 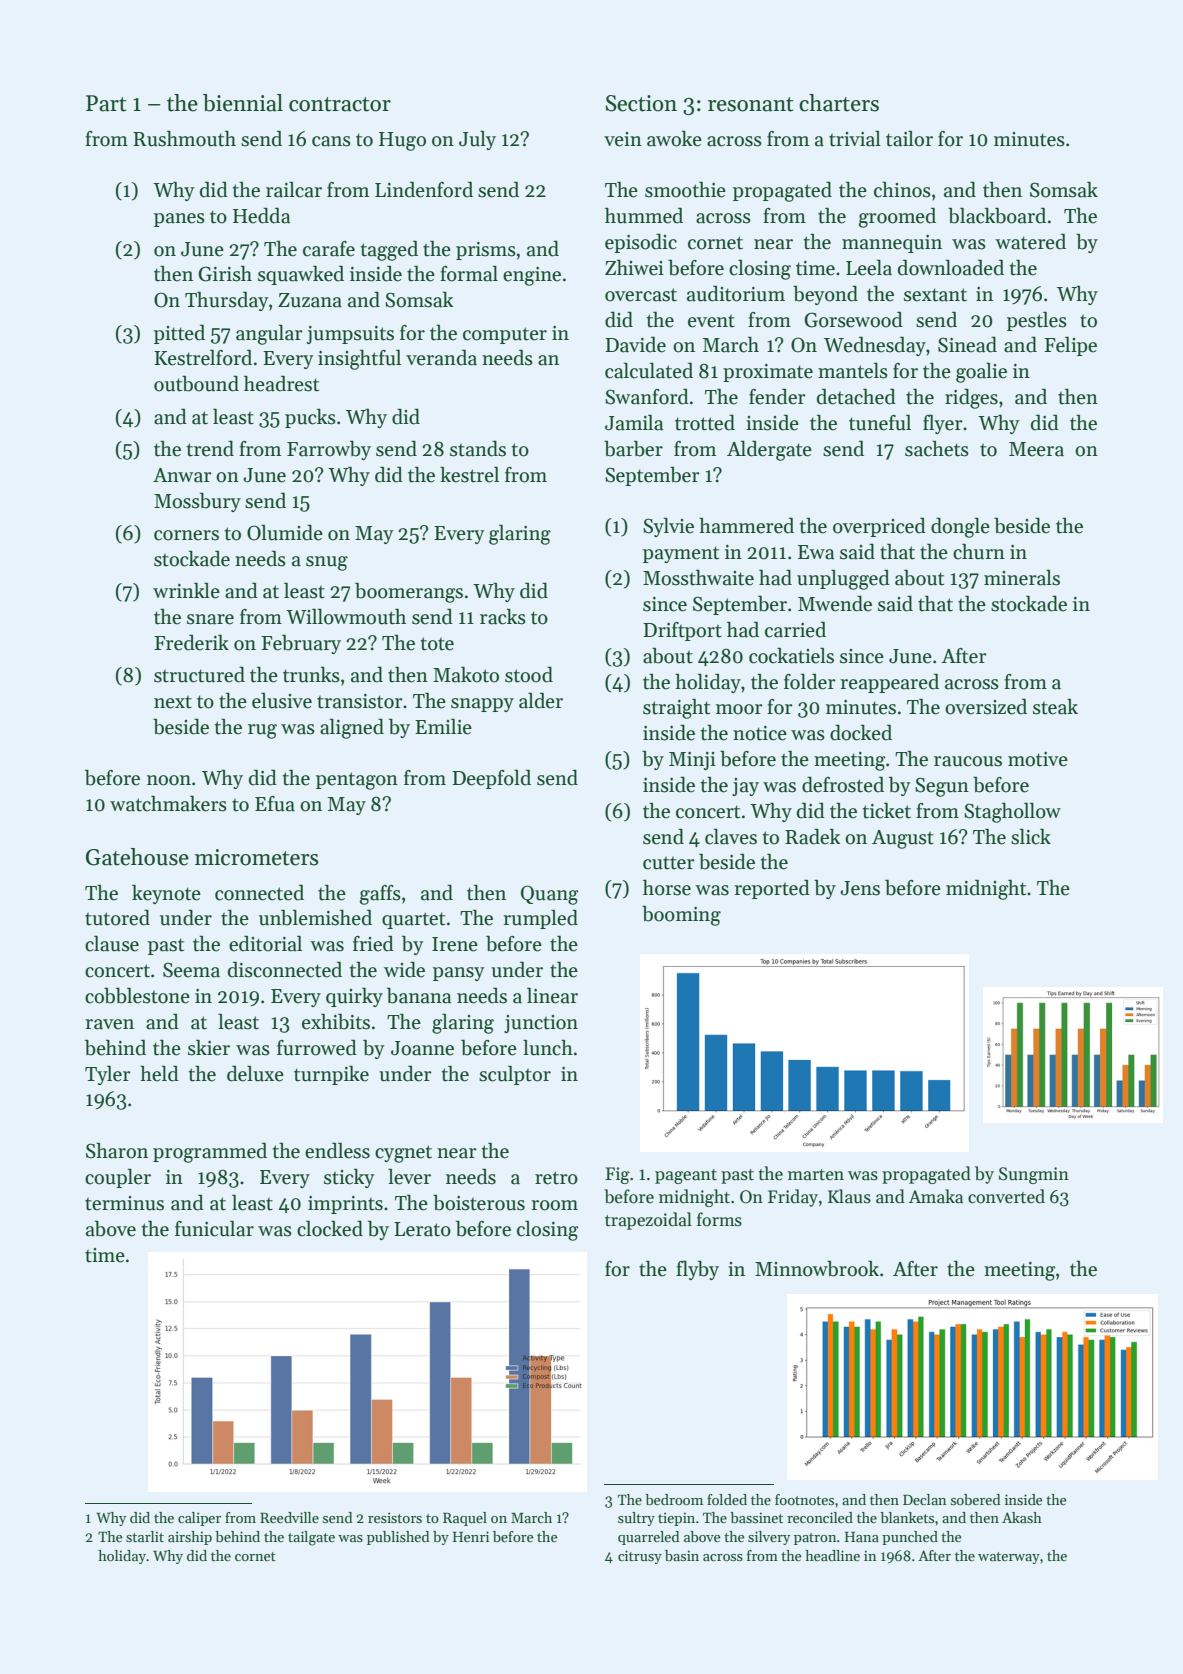 What do you see at coordinates (357, 781) in the screenshot?
I see `pentagon` at bounding box center [357, 781].
